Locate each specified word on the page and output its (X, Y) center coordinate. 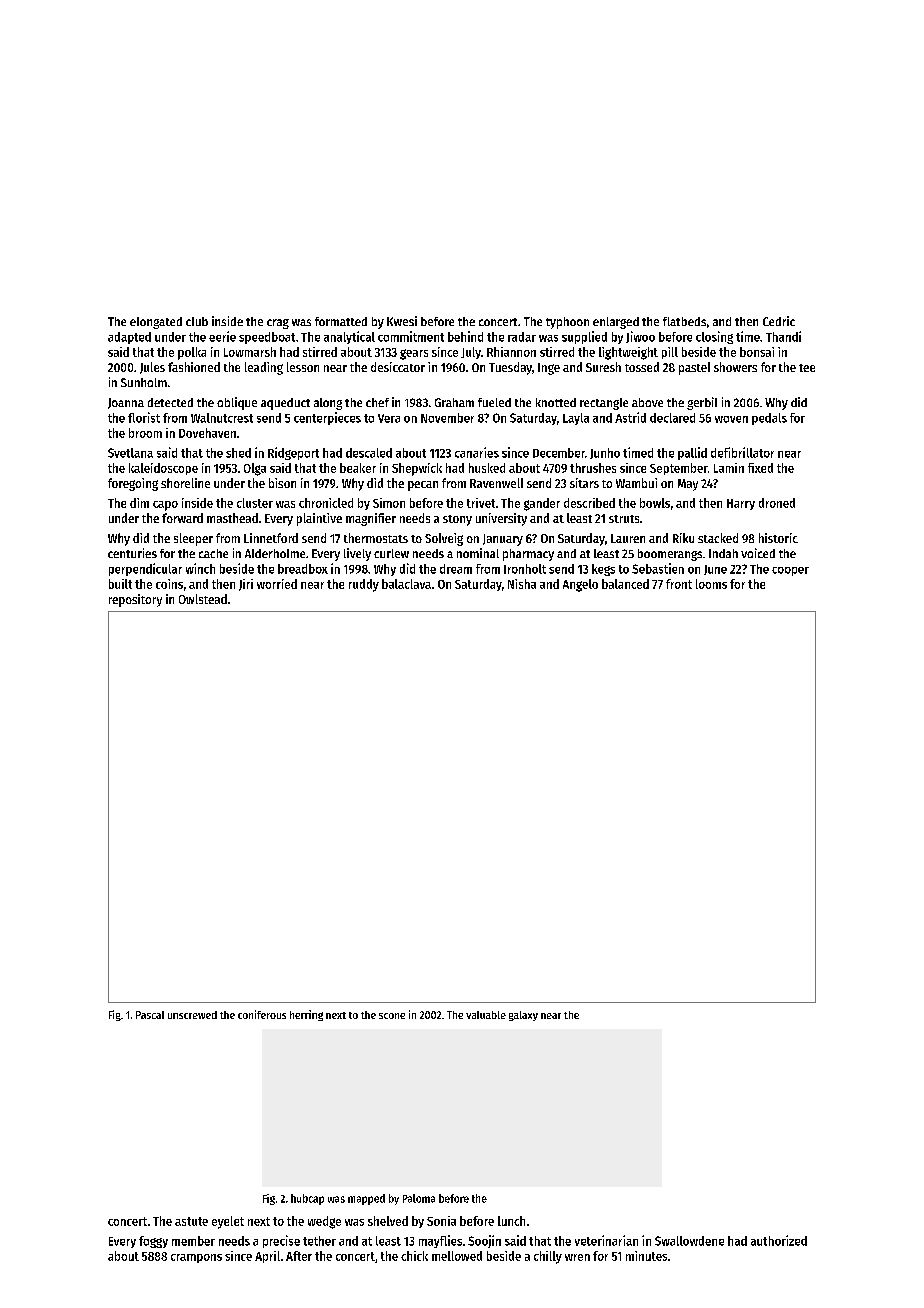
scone (392, 1016)
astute (191, 1221)
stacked (718, 538)
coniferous (262, 1014)
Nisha (522, 584)
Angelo (580, 585)
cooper (790, 571)
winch (200, 568)
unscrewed (192, 1015)
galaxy (523, 1016)
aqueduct (285, 404)
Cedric (779, 321)
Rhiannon (511, 352)
